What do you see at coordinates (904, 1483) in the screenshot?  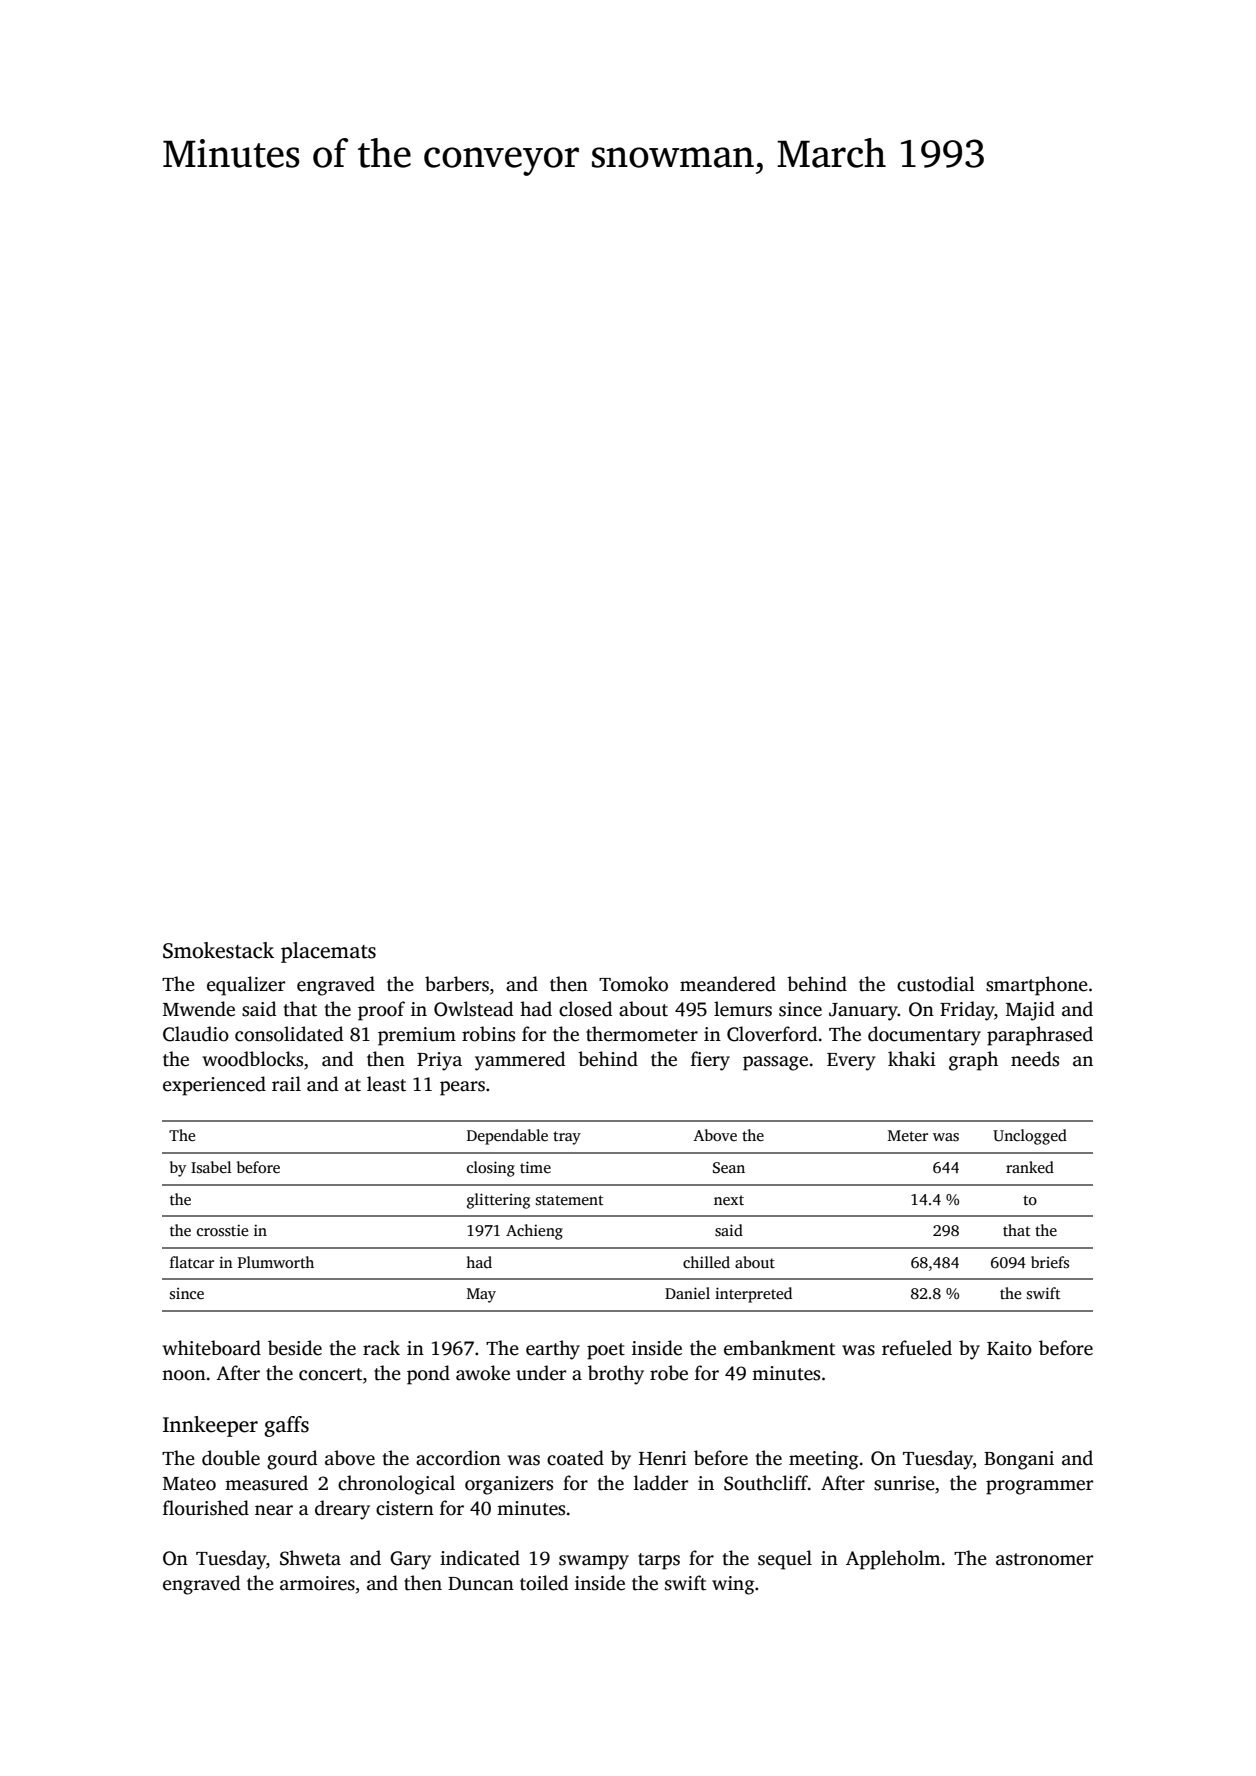 I see `sunrise` at bounding box center [904, 1483].
